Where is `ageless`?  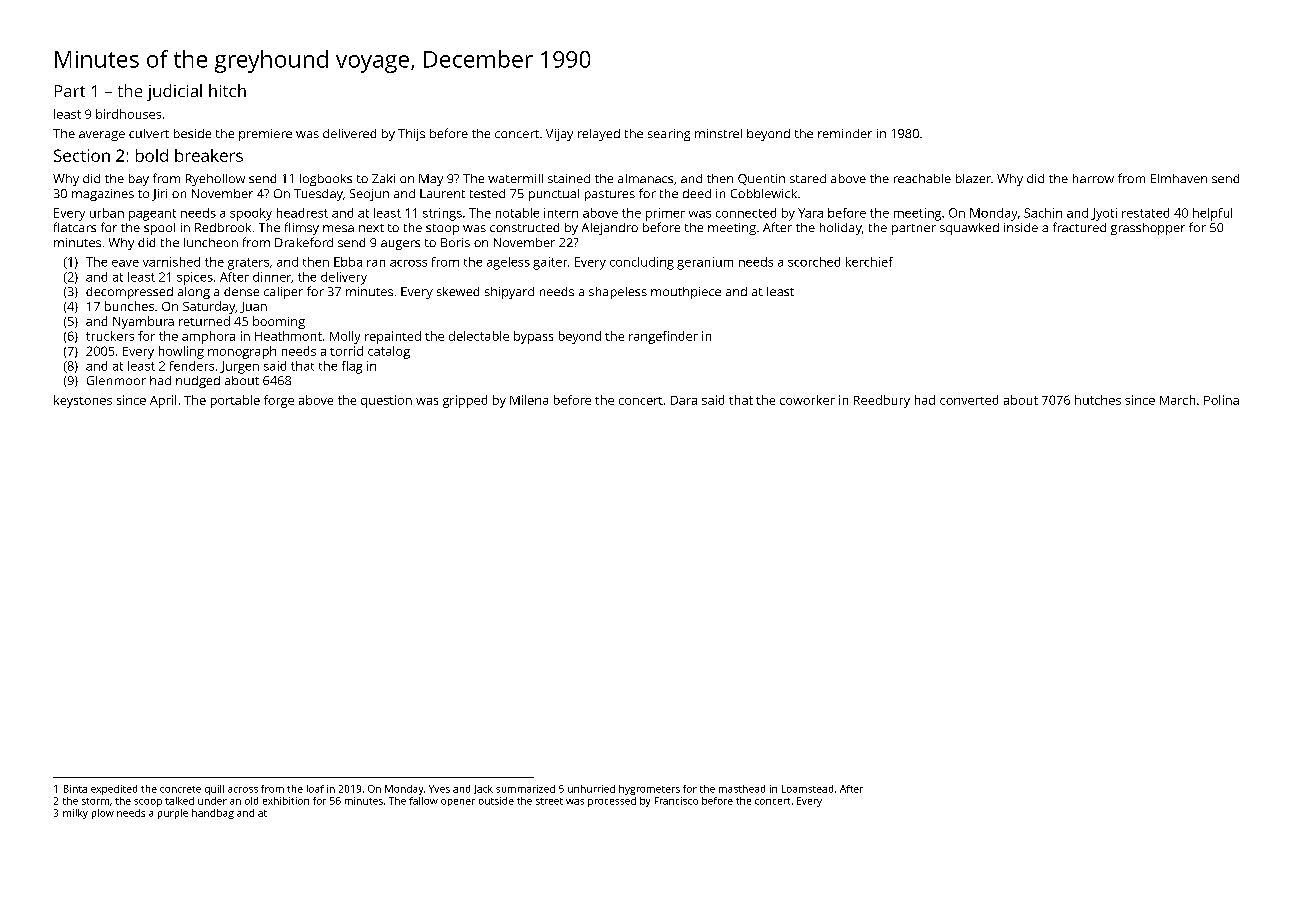
ageless is located at coordinates (508, 263).
